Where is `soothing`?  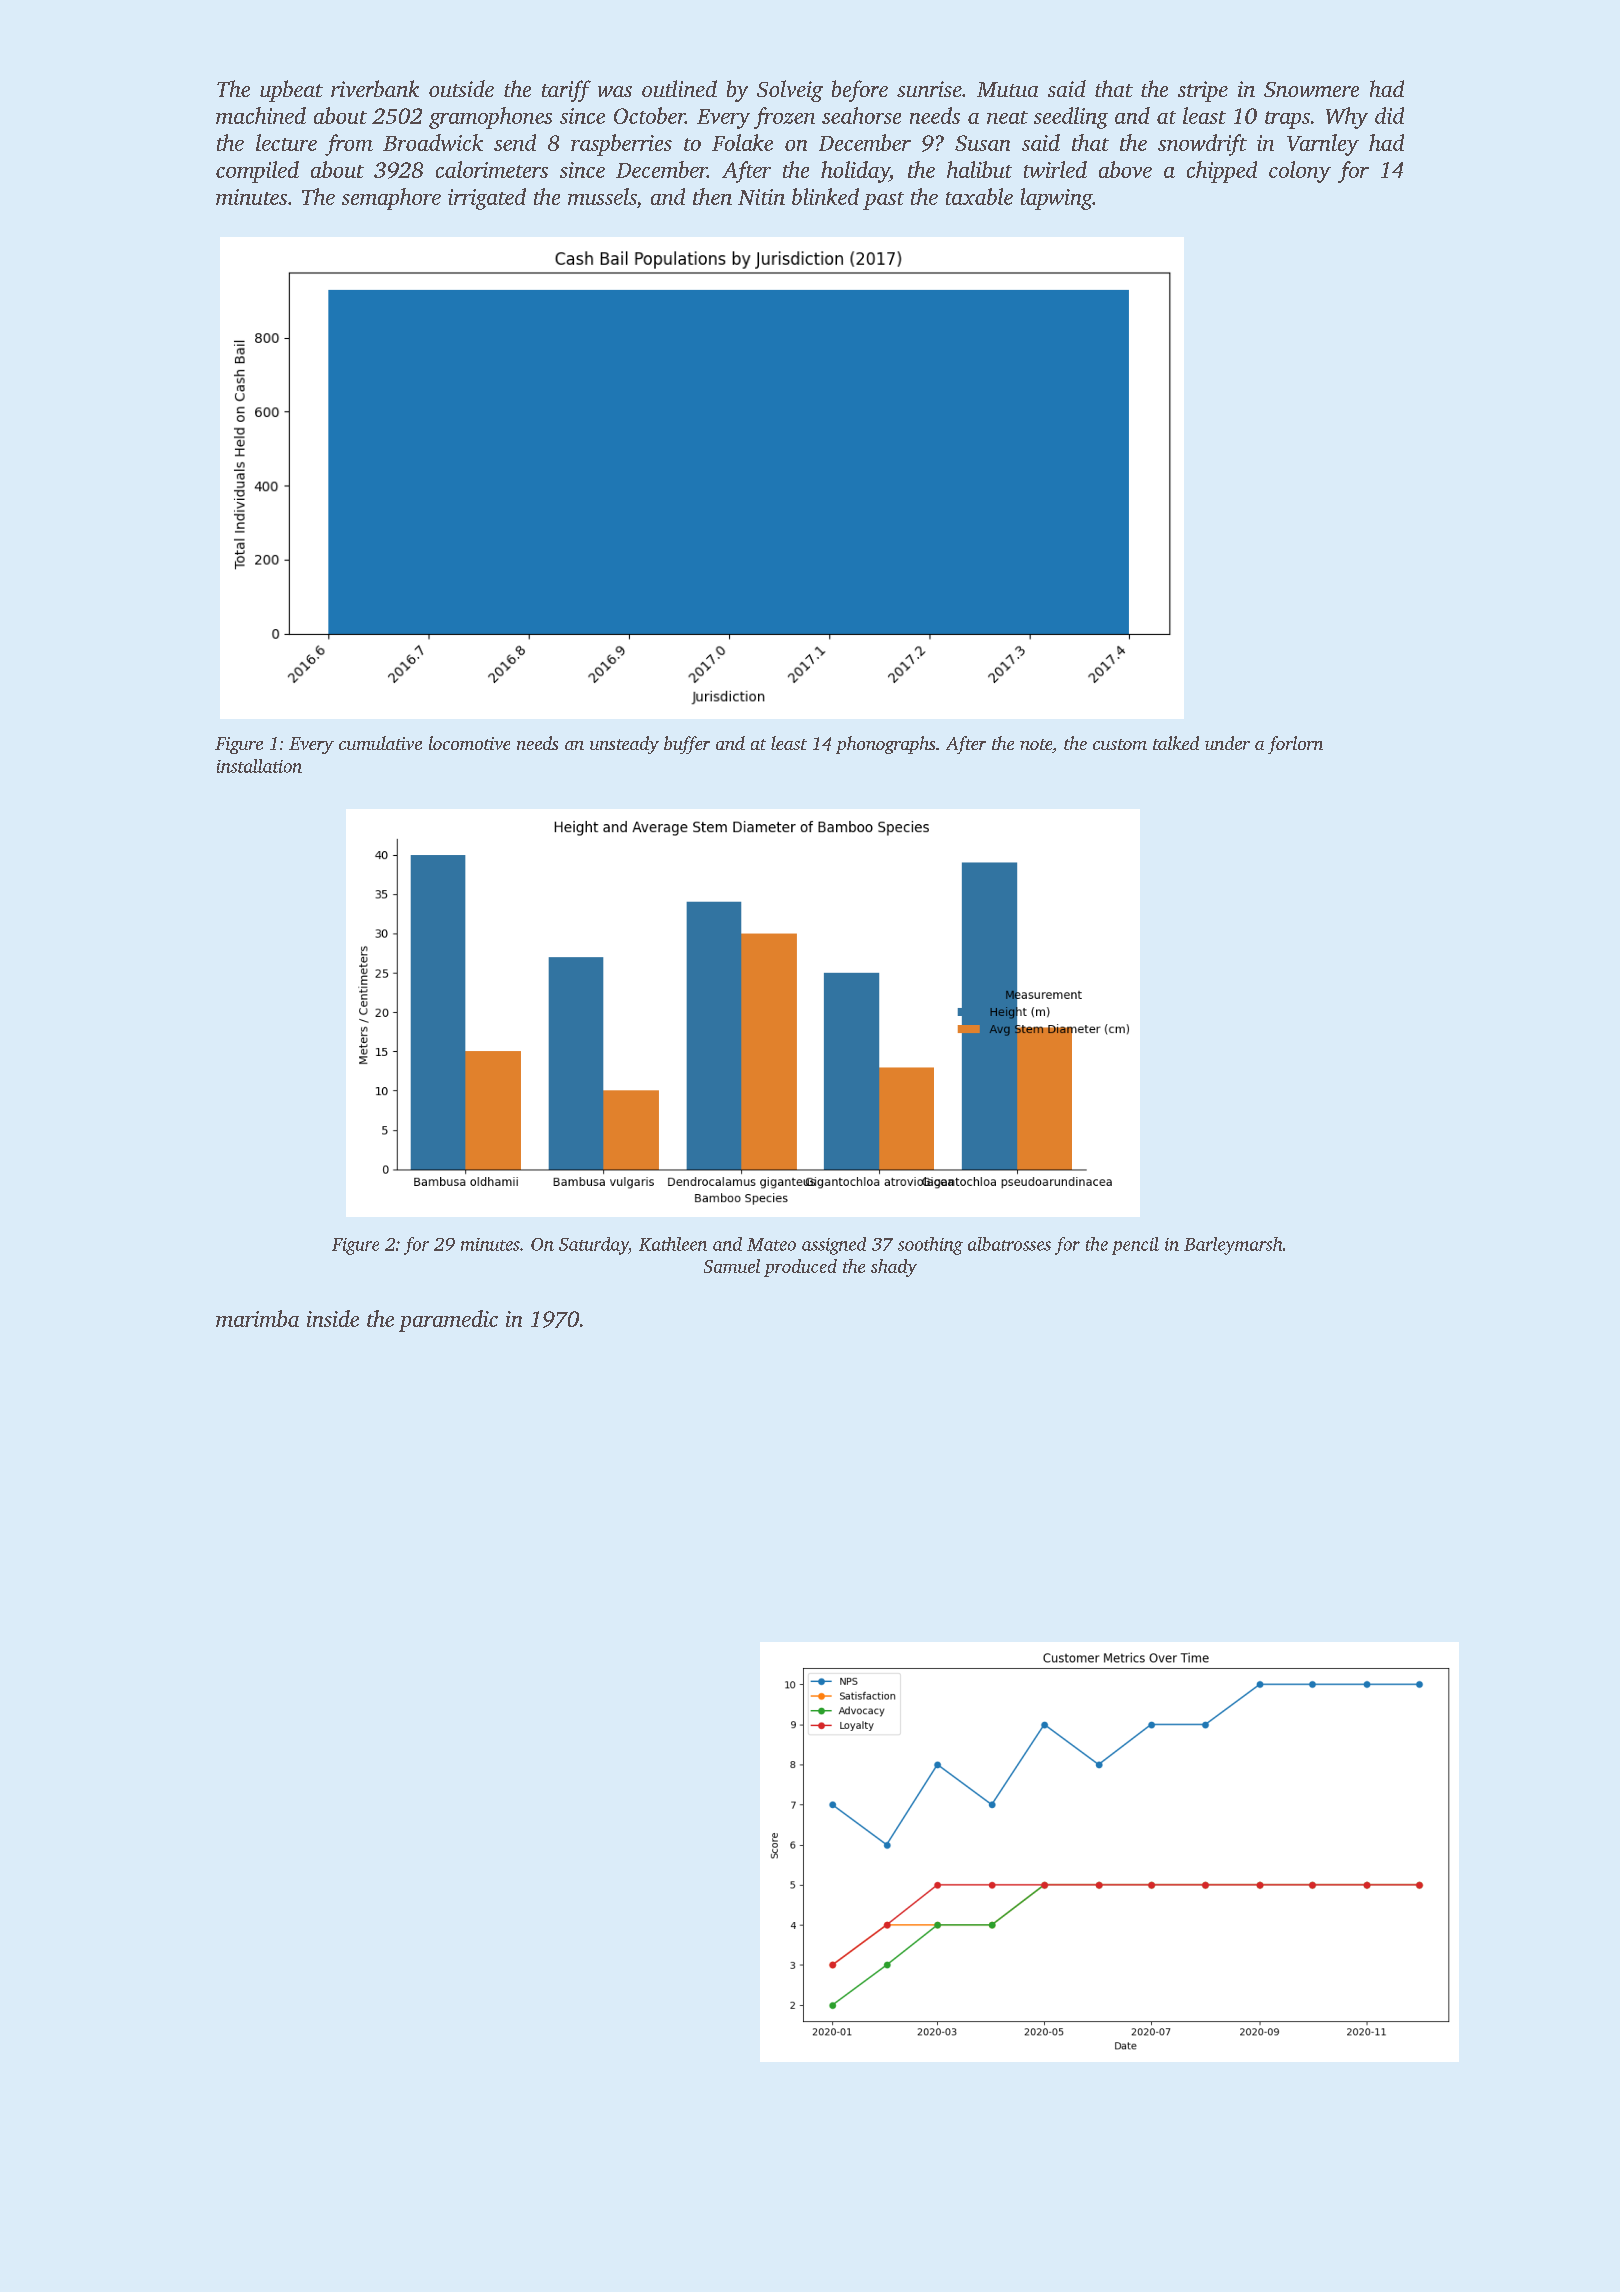 soothing is located at coordinates (930, 1246).
